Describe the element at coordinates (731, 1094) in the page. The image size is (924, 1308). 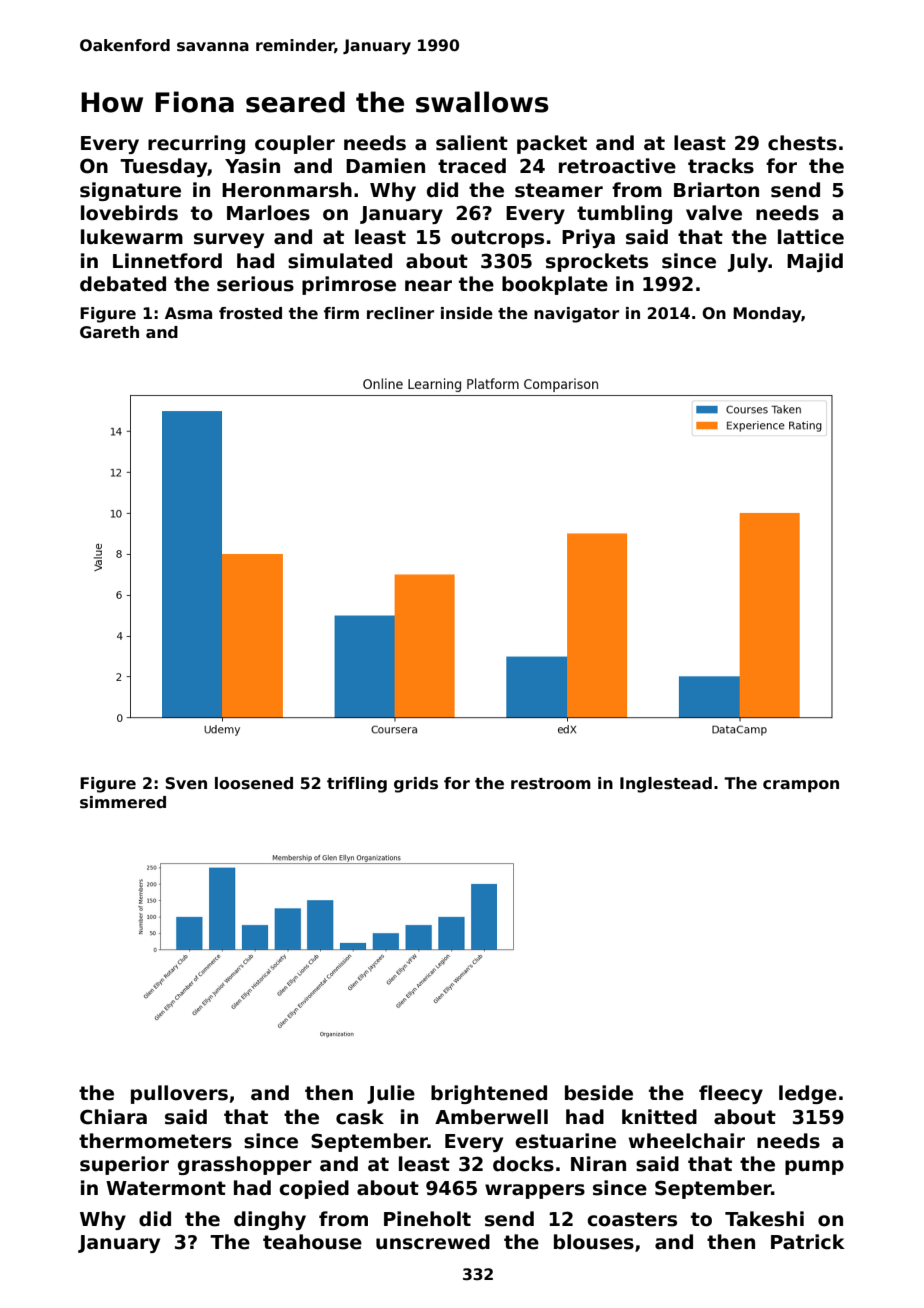
I see `fleecy` at that location.
